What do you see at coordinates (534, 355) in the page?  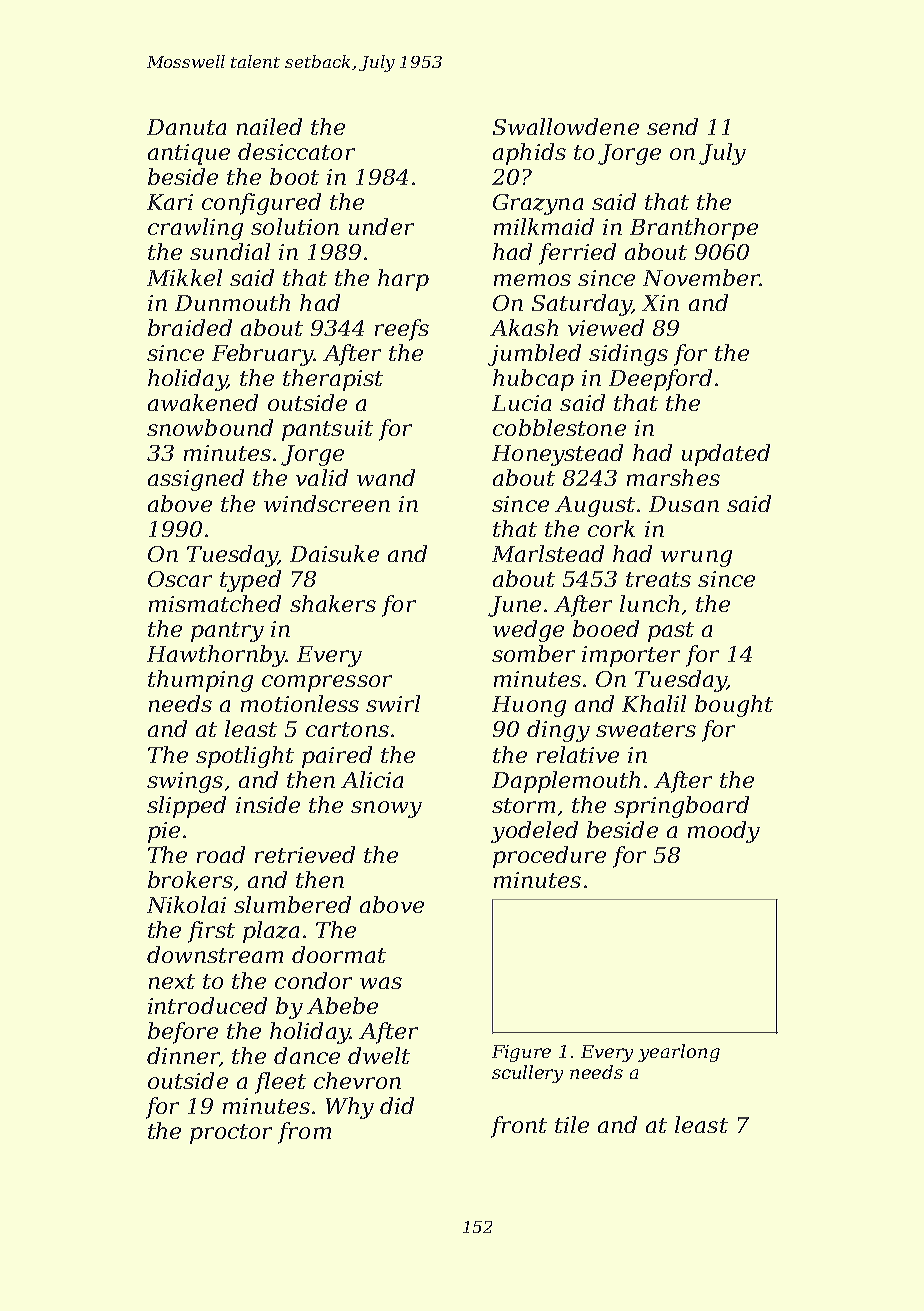 I see `jumbled` at bounding box center [534, 355].
